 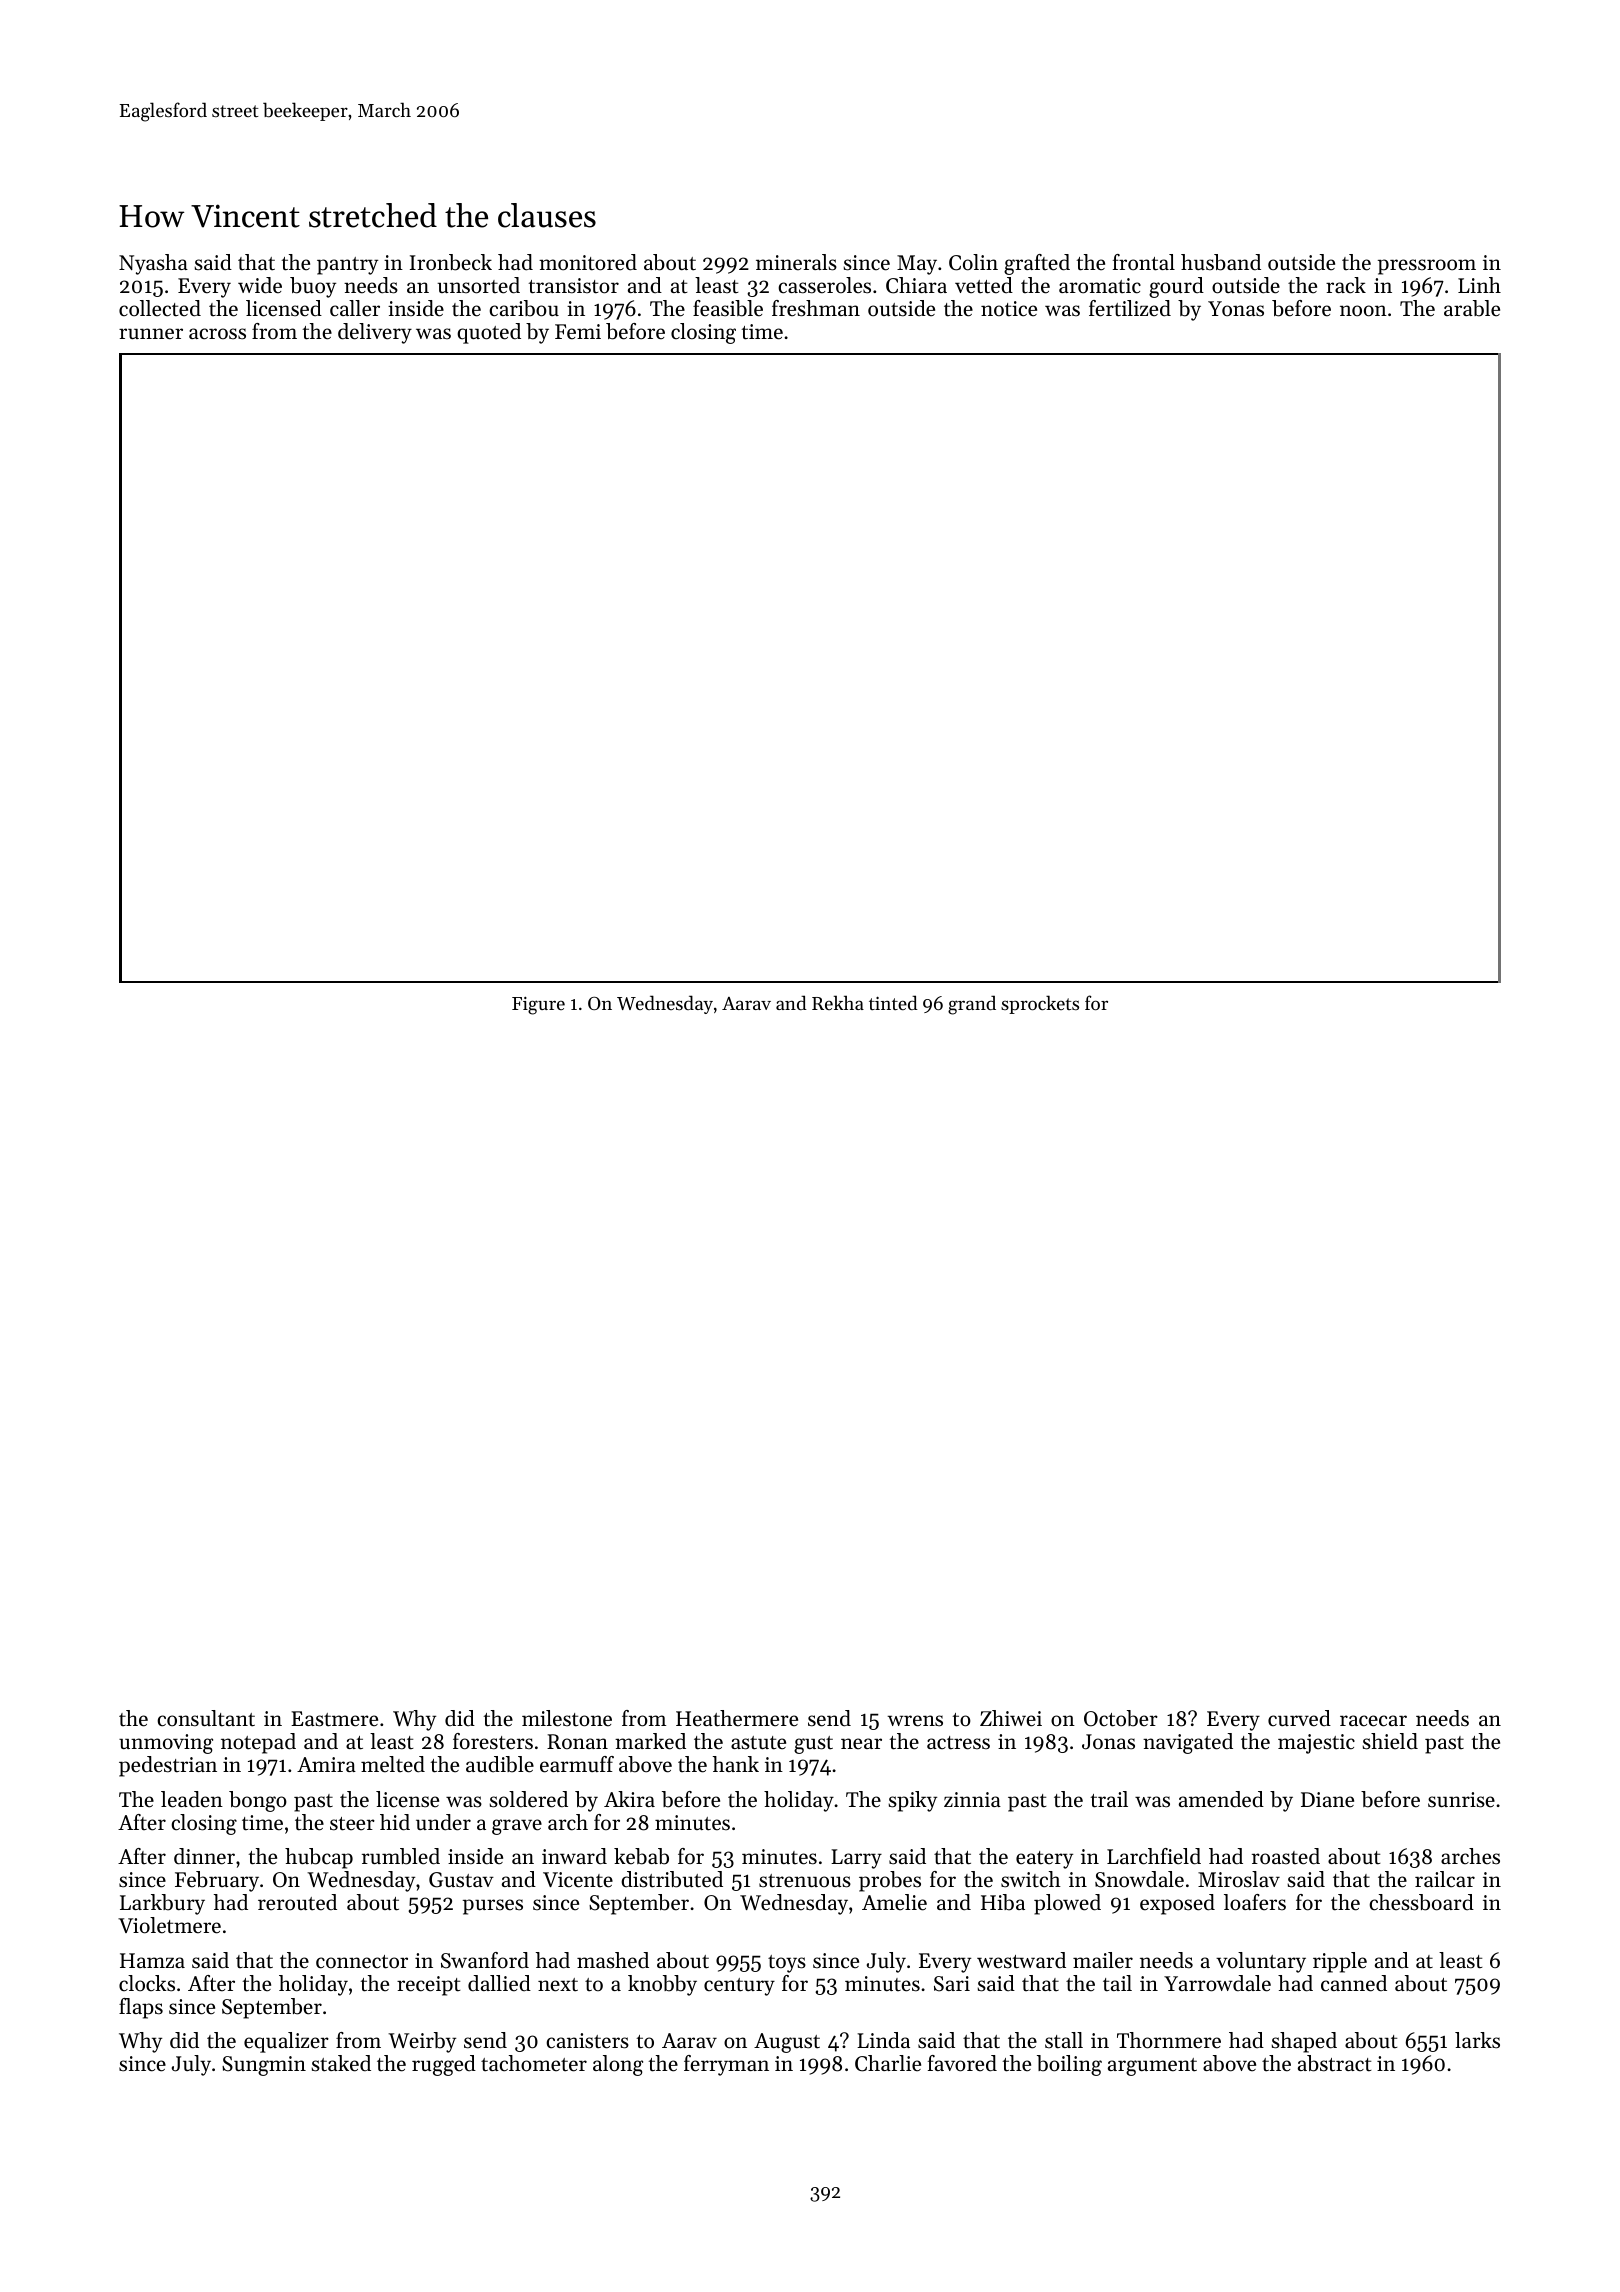 I want to click on ferryman, so click(x=726, y=2065).
